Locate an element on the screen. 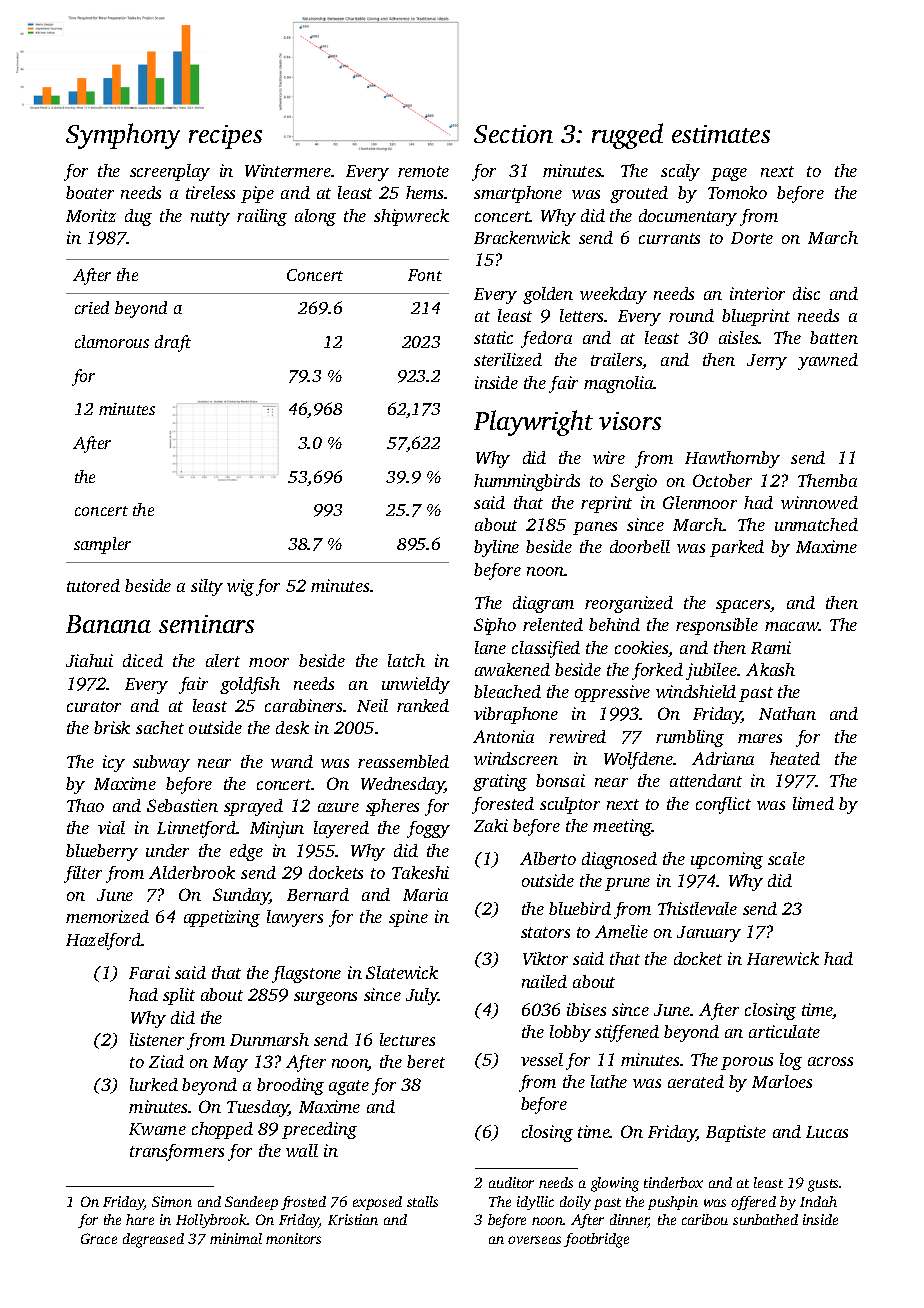  disc is located at coordinates (806, 293).
